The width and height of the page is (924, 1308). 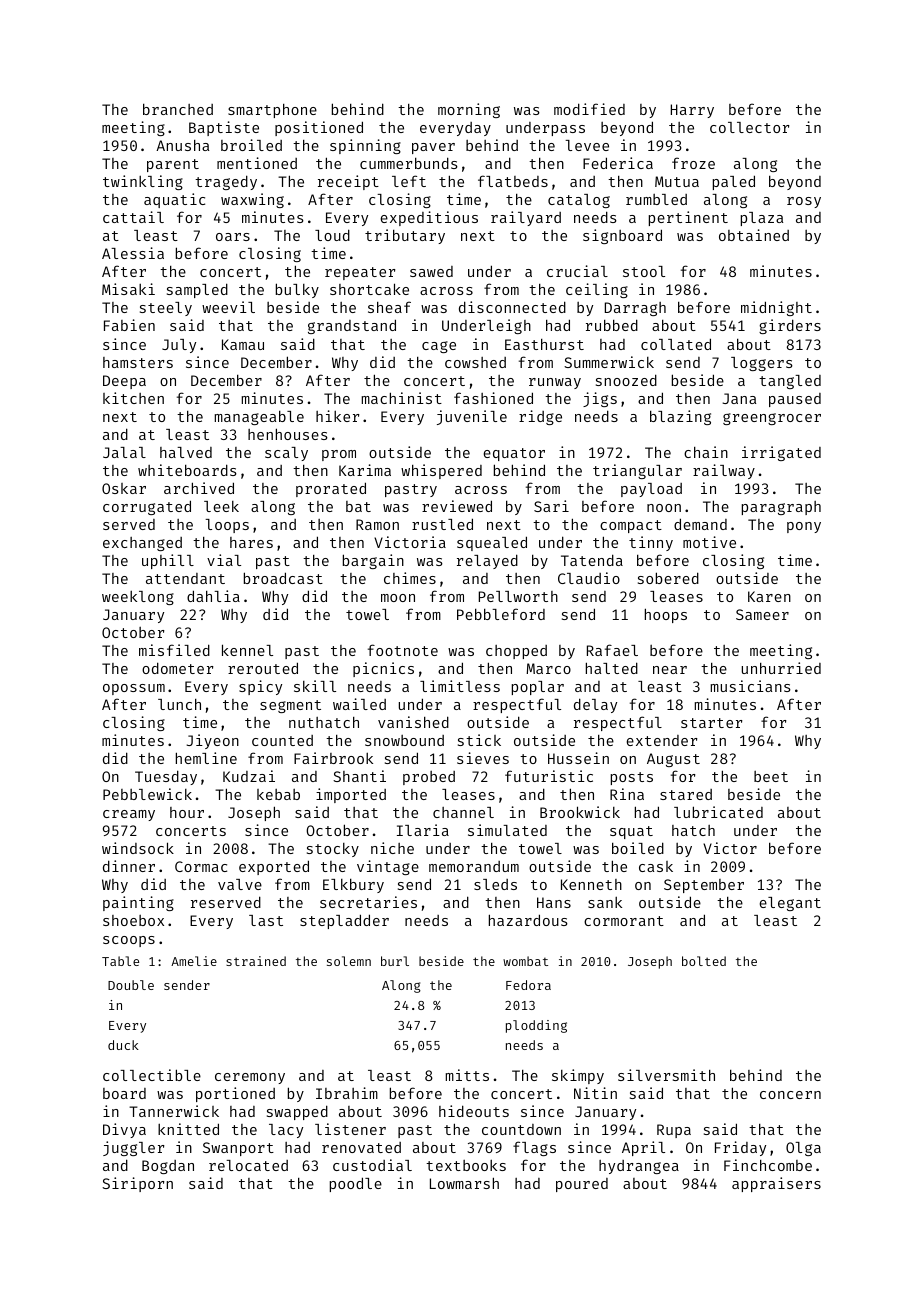 What do you see at coordinates (252, 200) in the page?
I see `waxwing` at bounding box center [252, 200].
